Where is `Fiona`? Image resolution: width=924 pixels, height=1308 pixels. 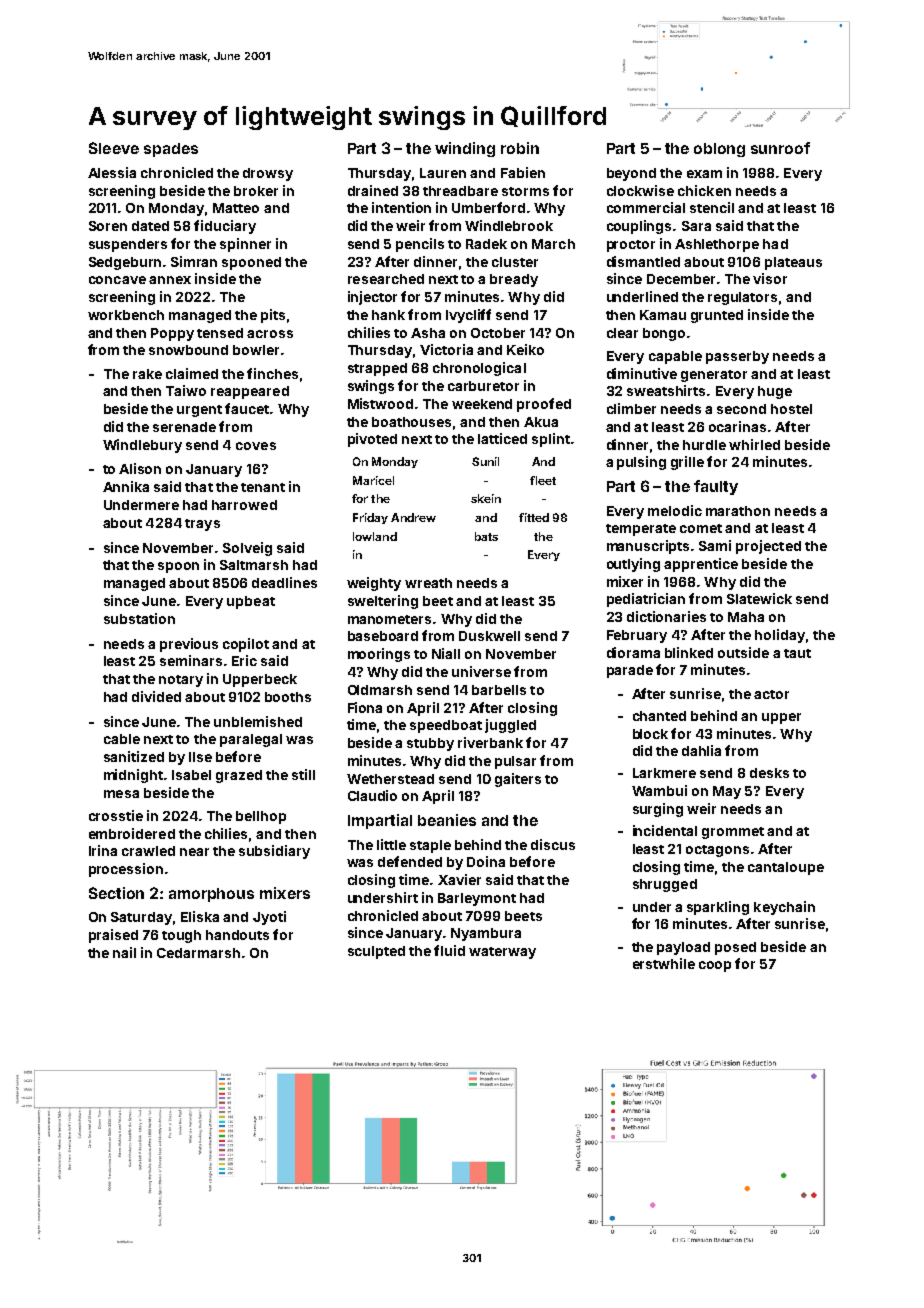
Fiona is located at coordinates (365, 707).
